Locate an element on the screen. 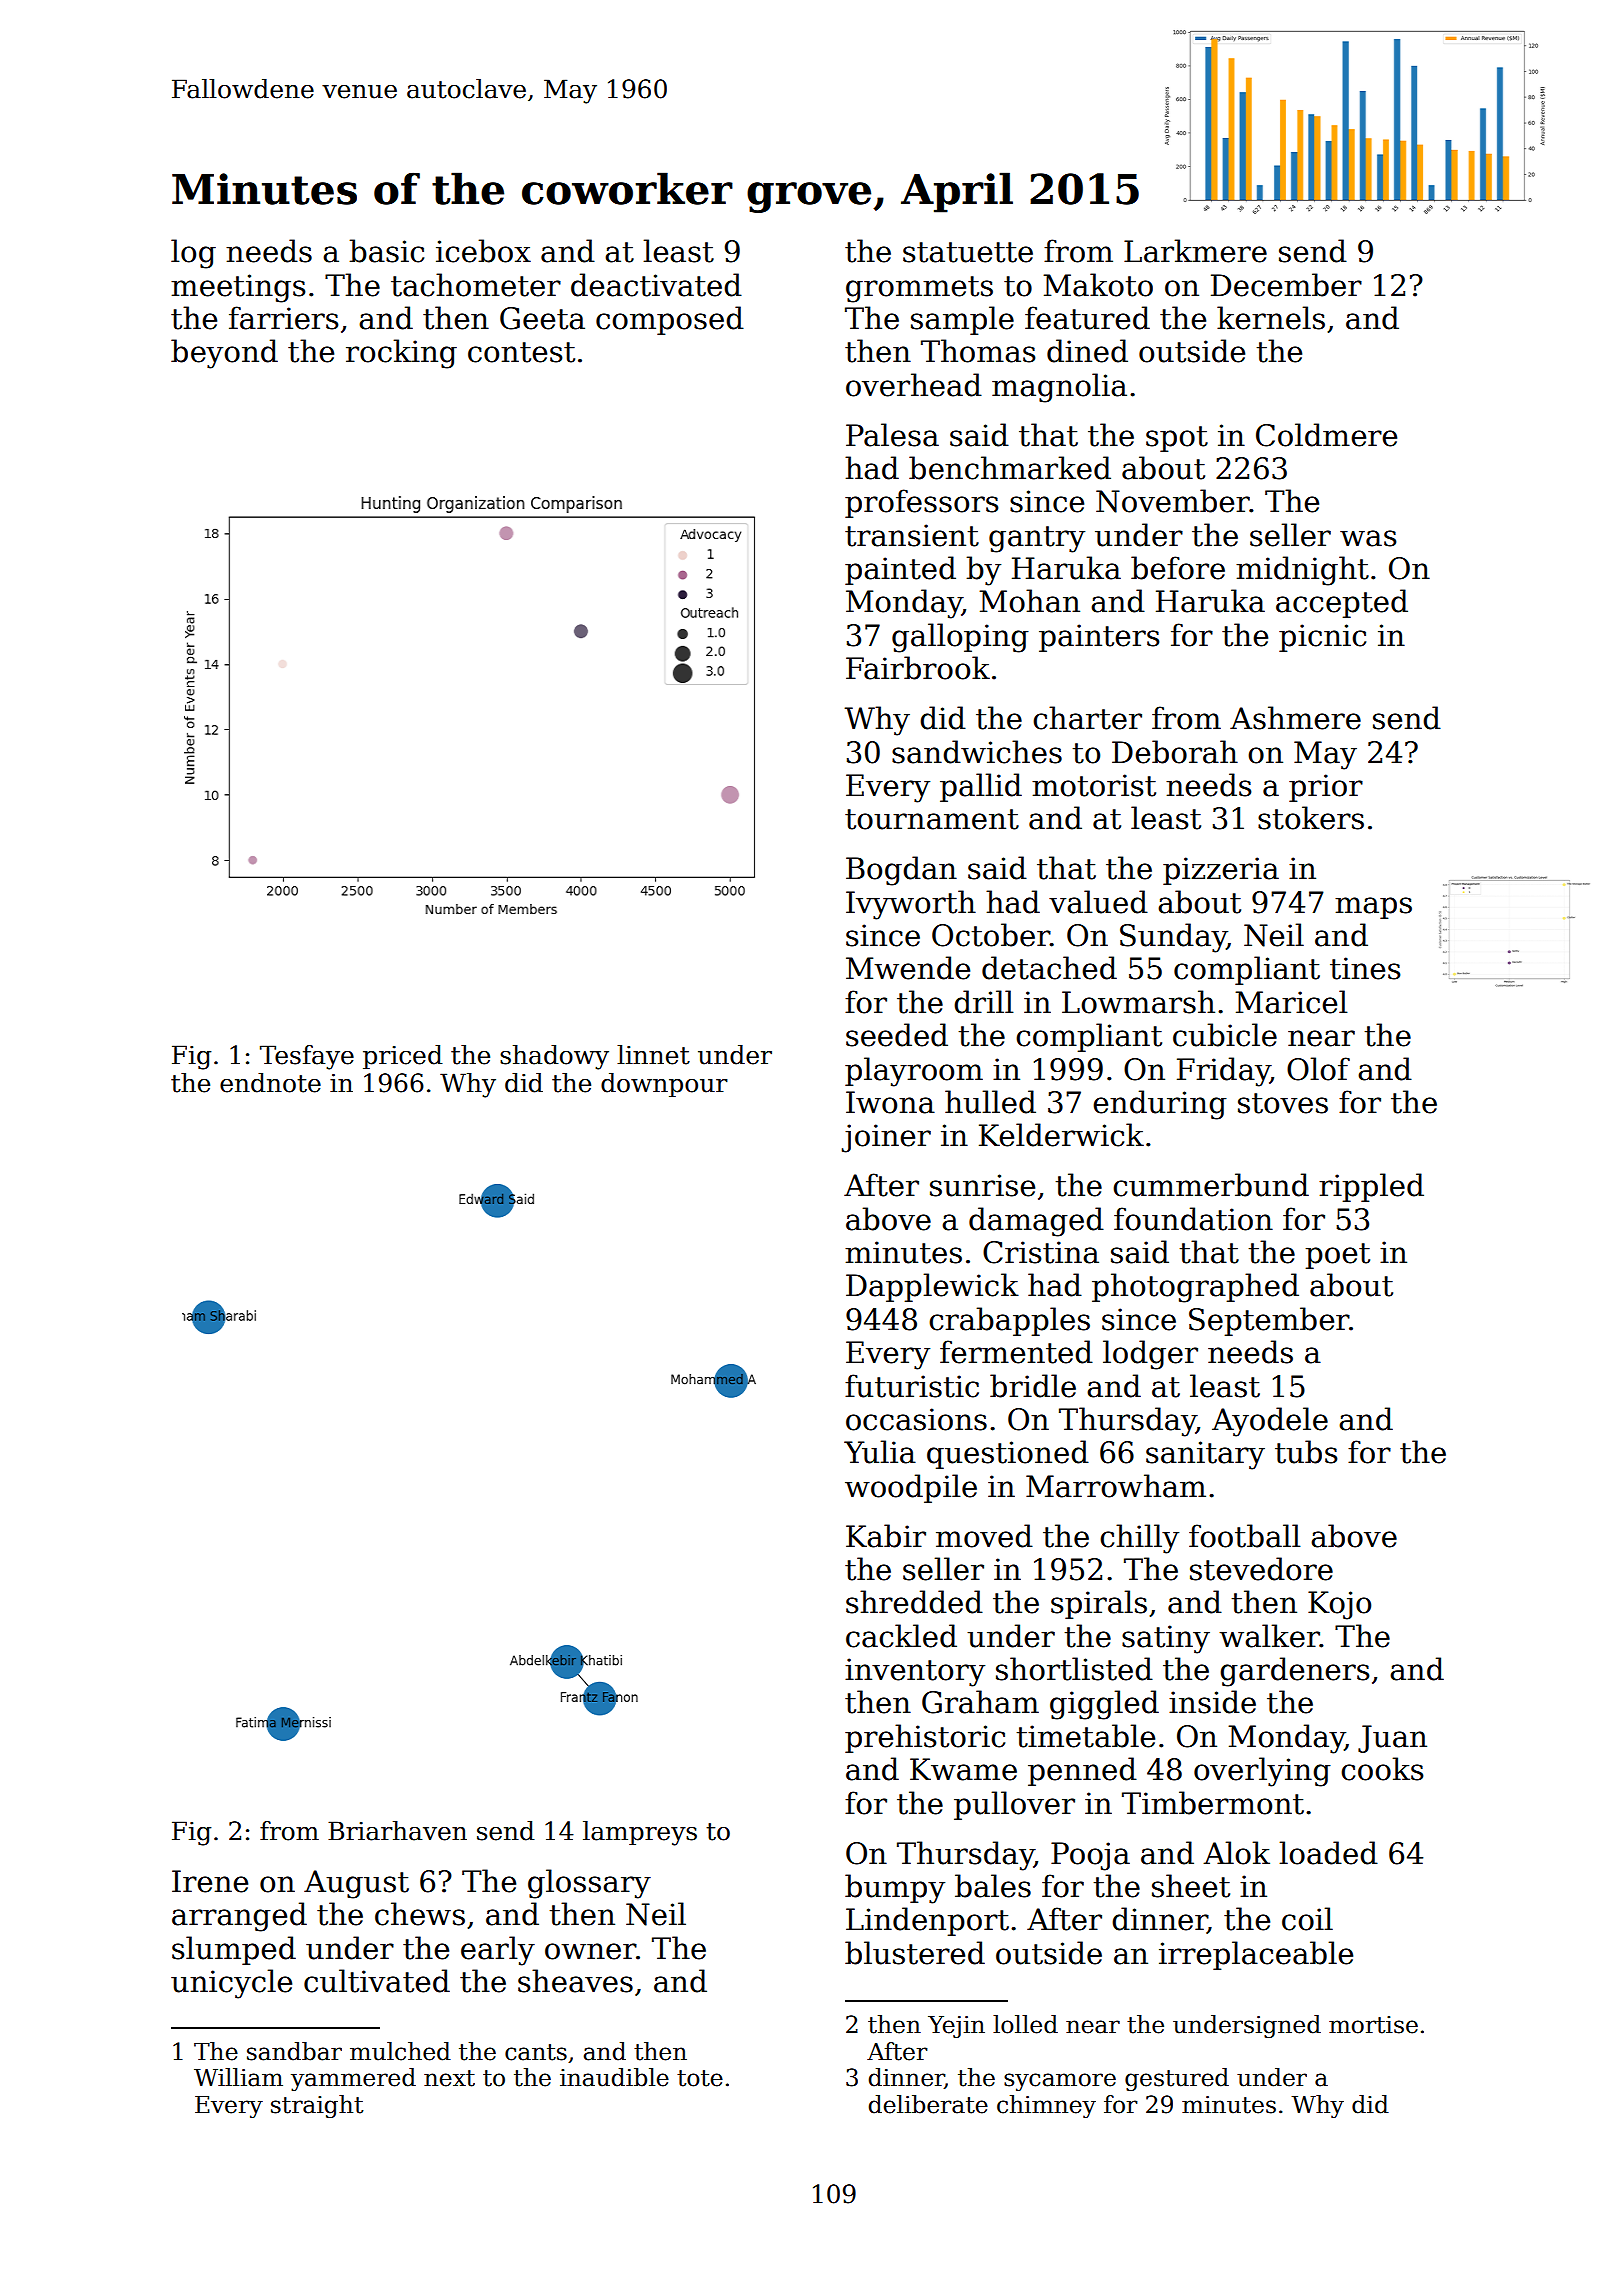  poet is located at coordinates (1338, 1256).
